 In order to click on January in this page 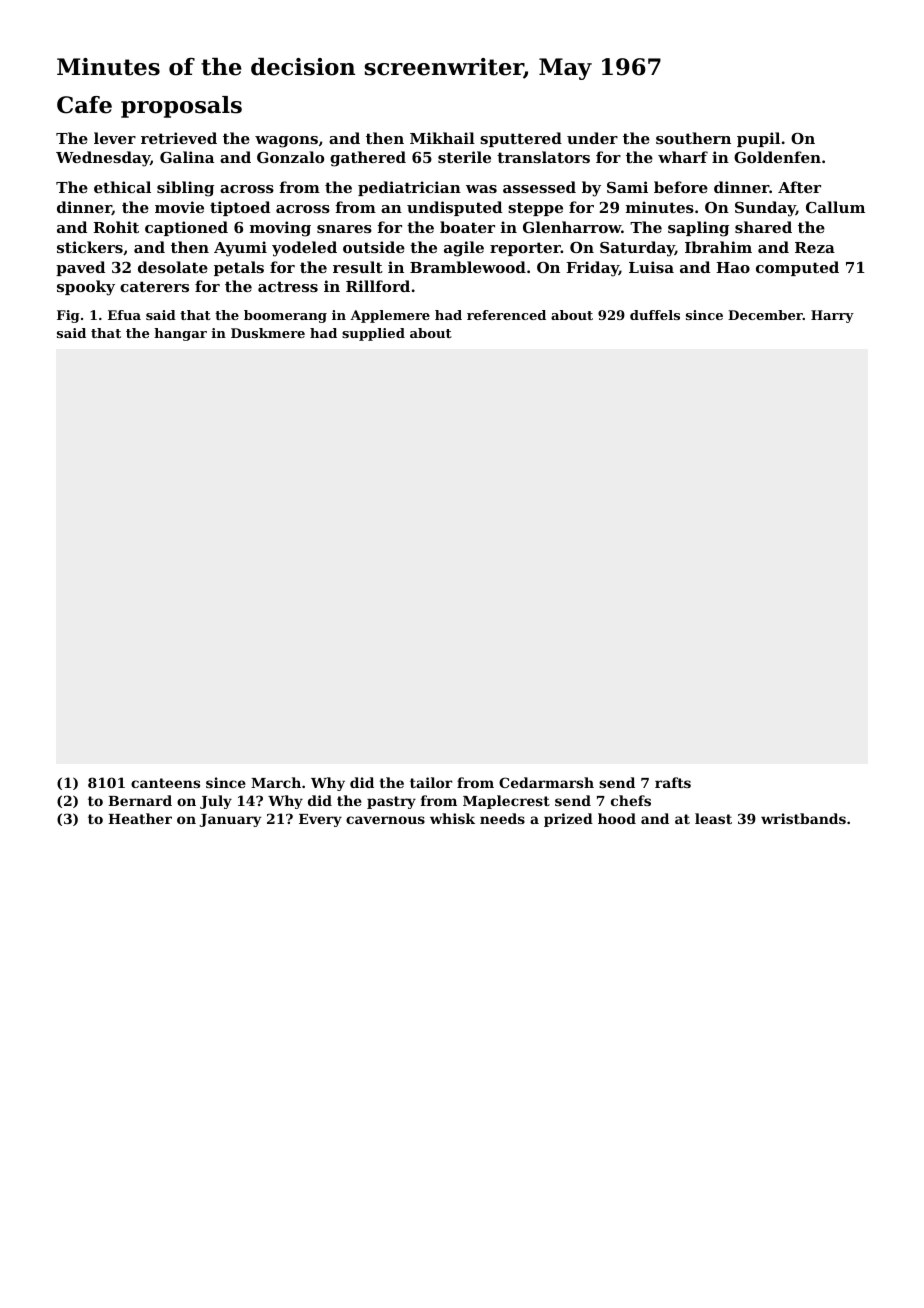, I will do `click(230, 820)`.
